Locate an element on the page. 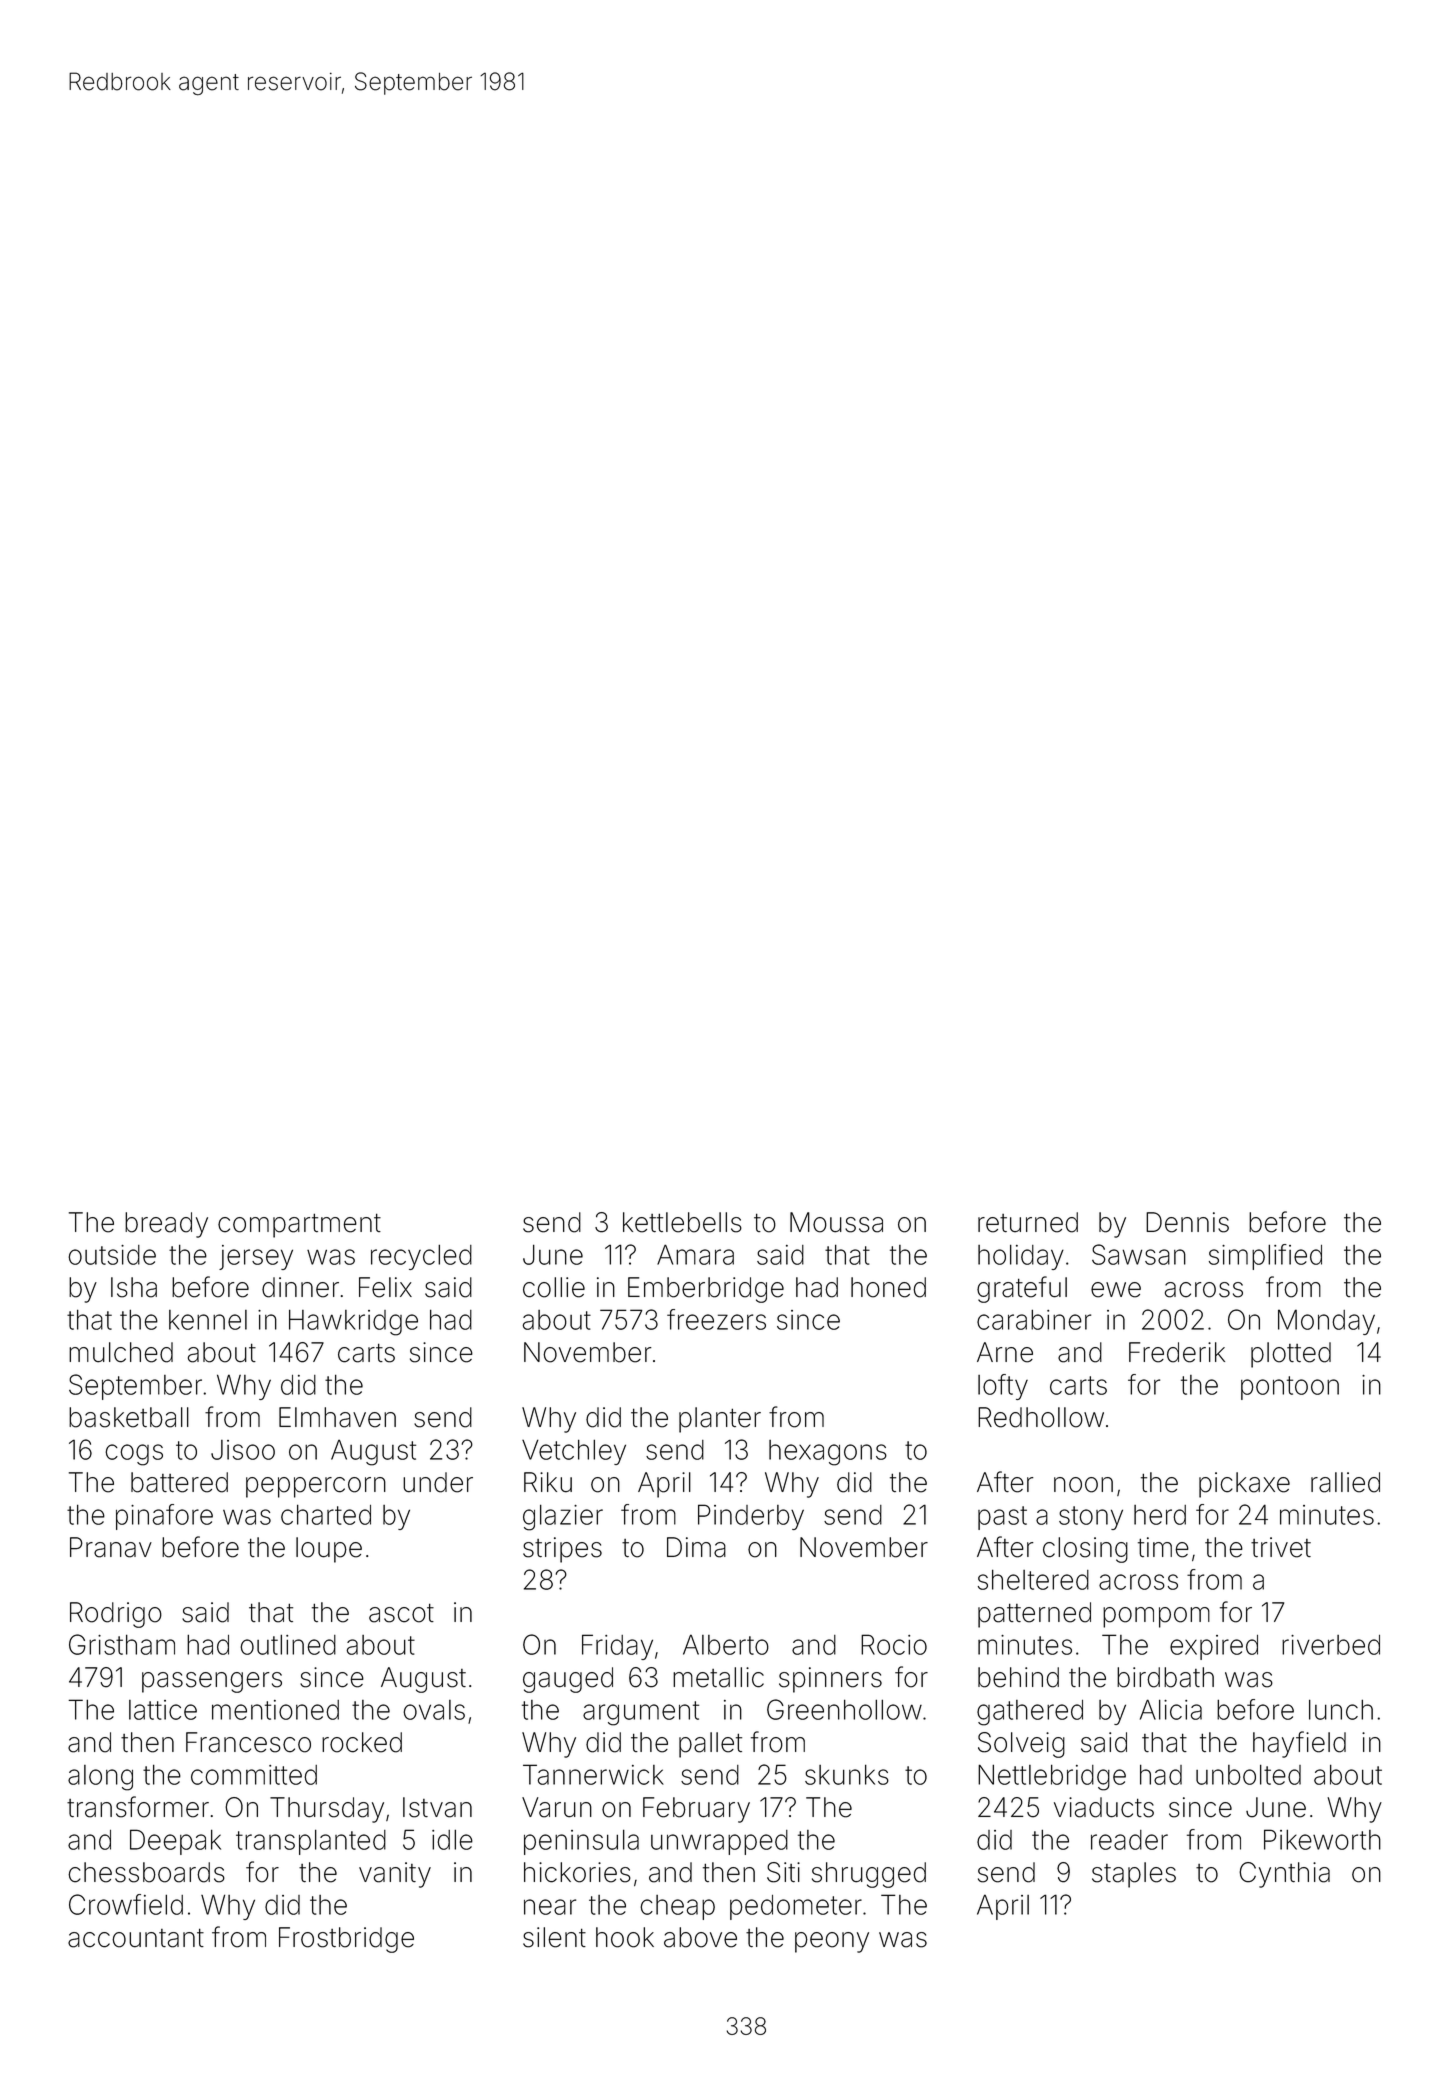 The height and width of the image is (2100, 1450). Vetchley is located at coordinates (574, 1452).
